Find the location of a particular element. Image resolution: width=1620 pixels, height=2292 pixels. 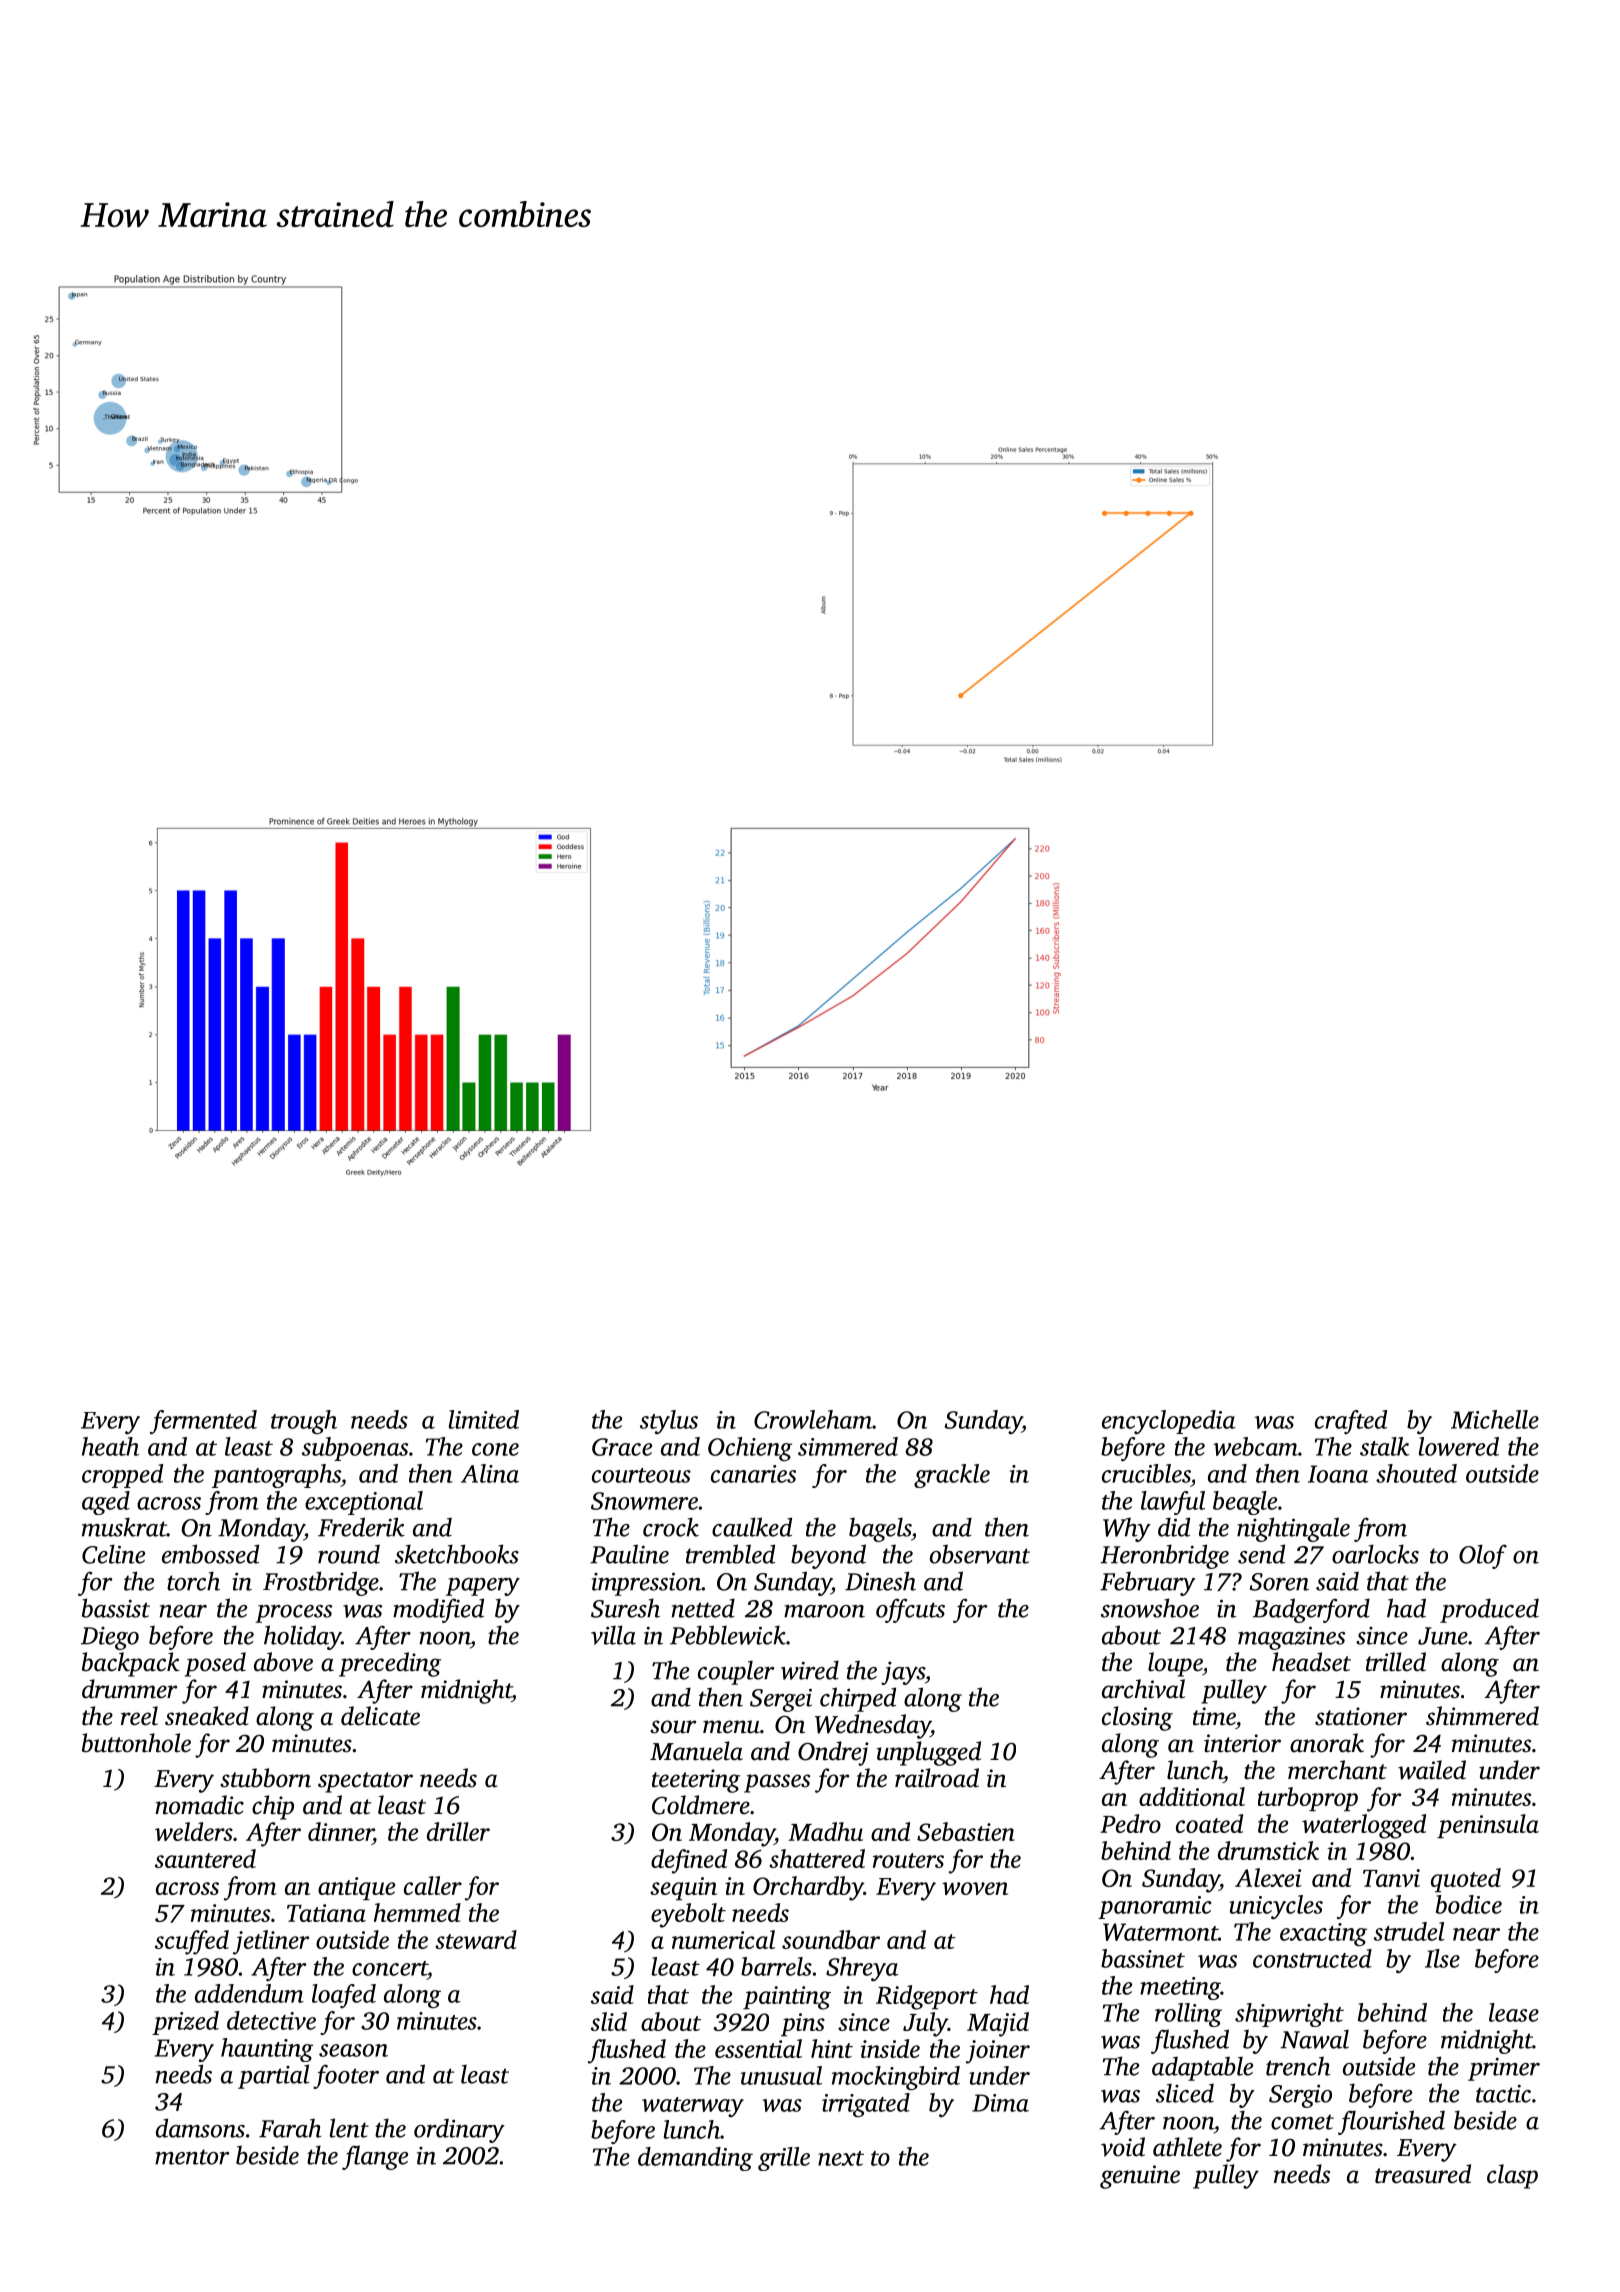

soundbar is located at coordinates (831, 1939).
